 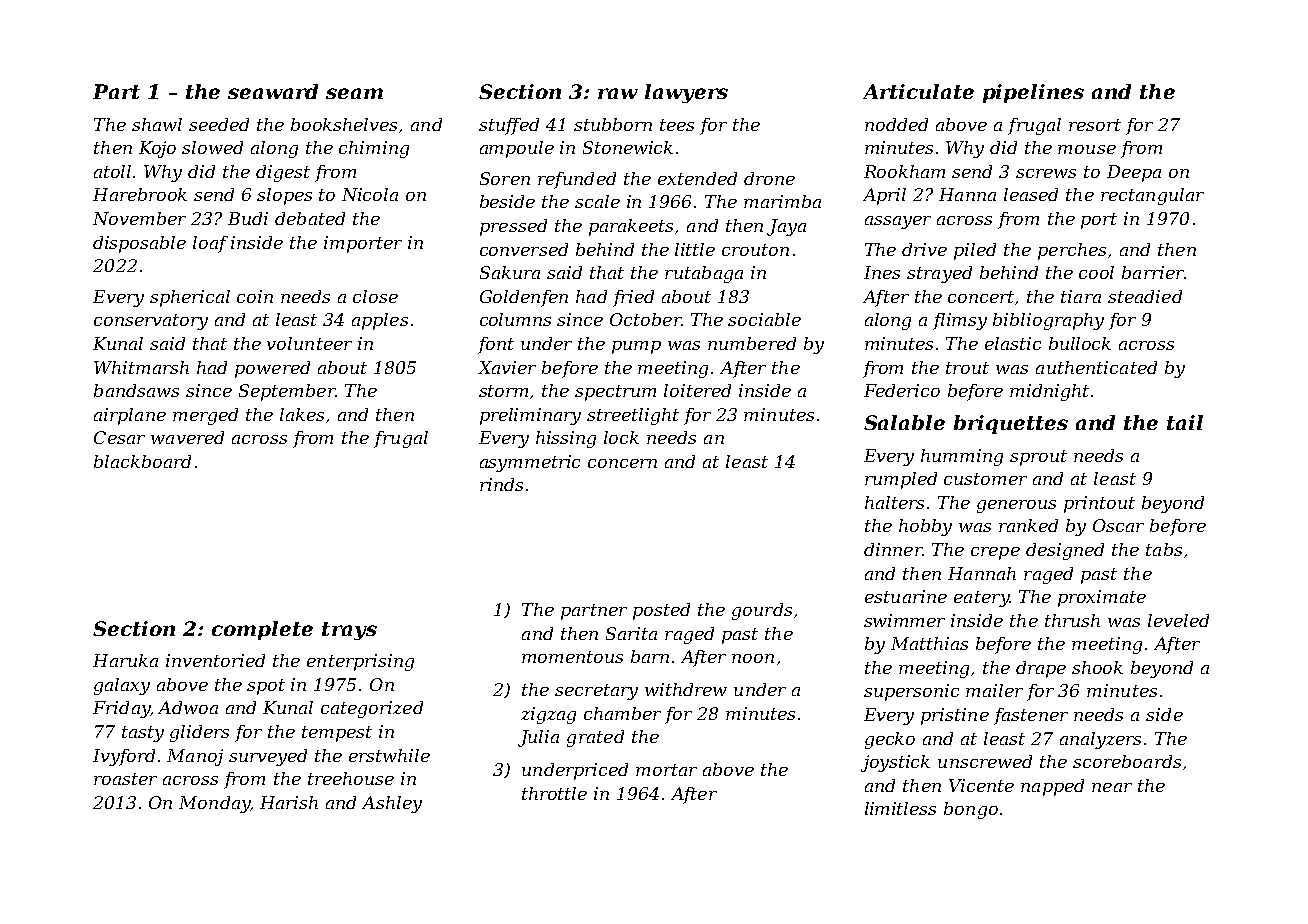 What do you see at coordinates (524, 249) in the screenshot?
I see `conversed` at bounding box center [524, 249].
